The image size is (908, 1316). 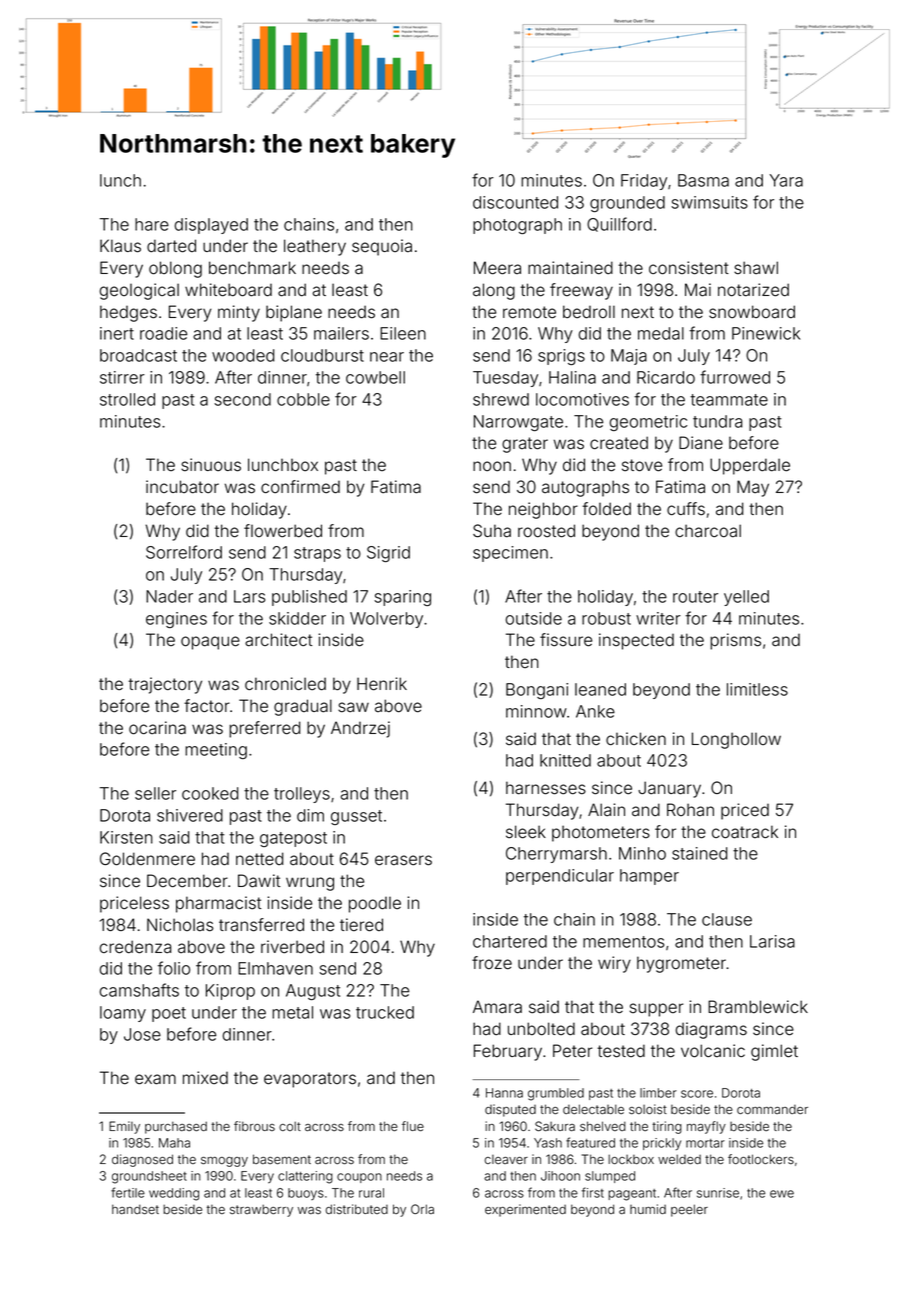 What do you see at coordinates (385, 1012) in the screenshot?
I see `trucked` at bounding box center [385, 1012].
